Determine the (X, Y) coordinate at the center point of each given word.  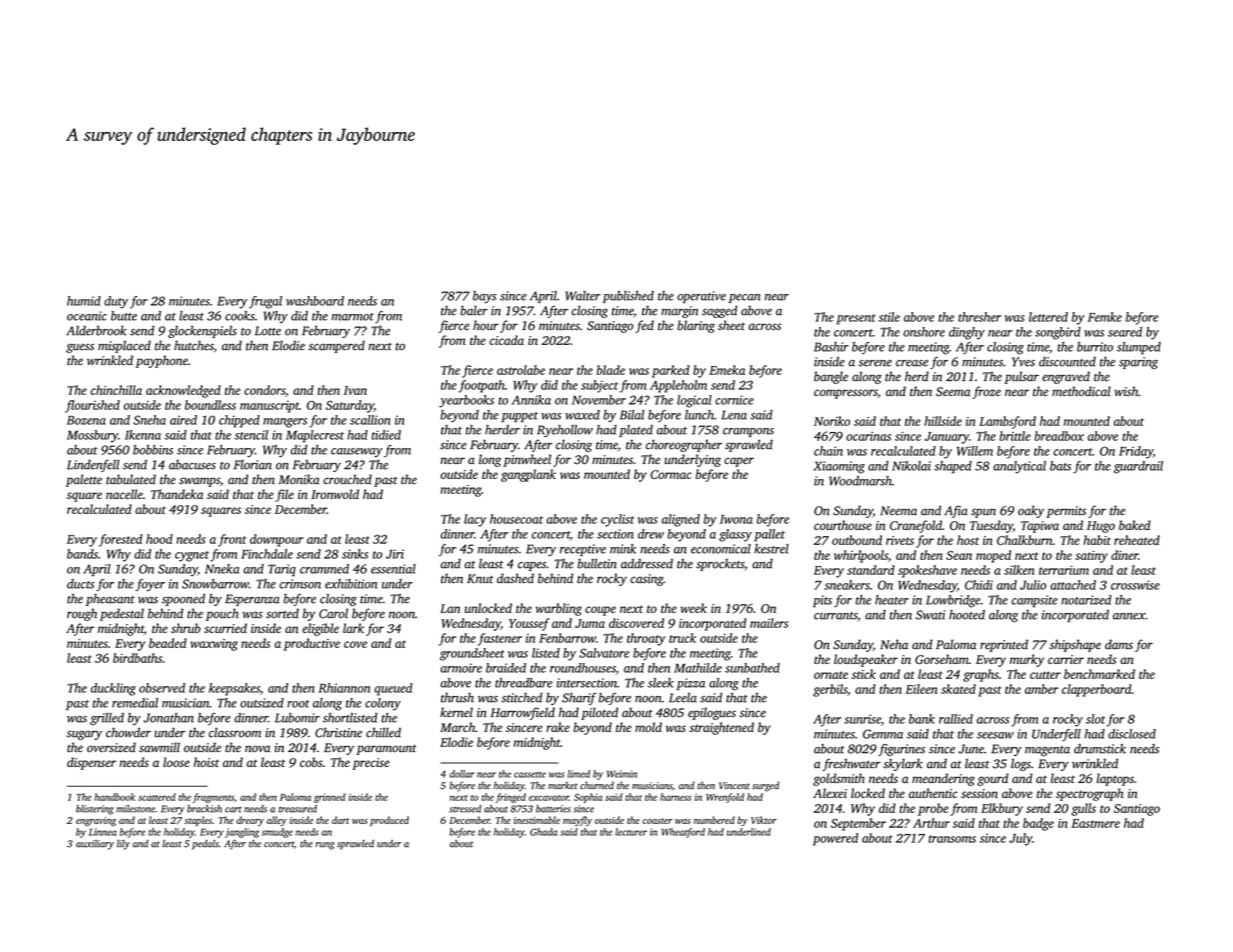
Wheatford (683, 833)
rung (325, 846)
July (1020, 839)
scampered (336, 346)
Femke (1105, 317)
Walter (583, 296)
